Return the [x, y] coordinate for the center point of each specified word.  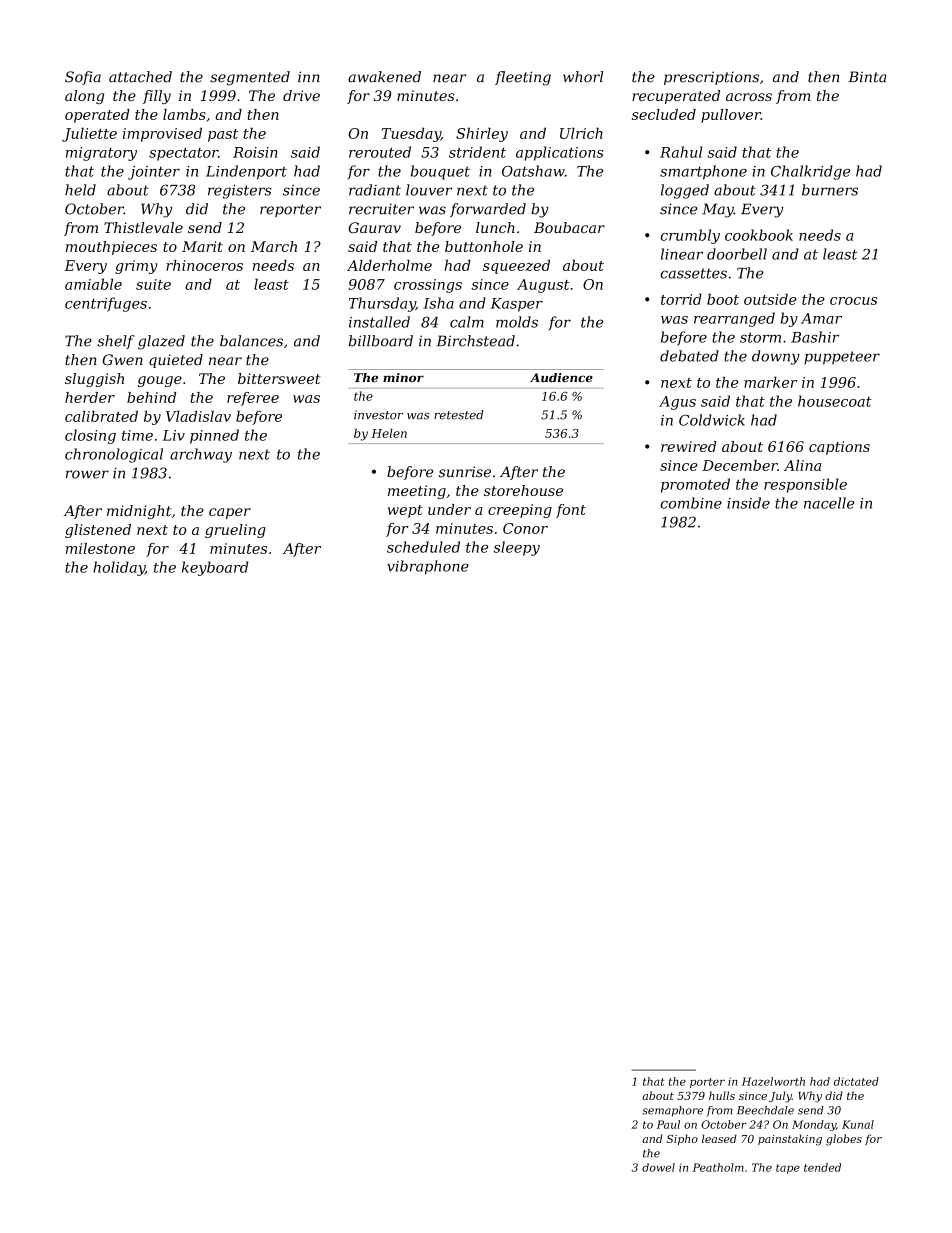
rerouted [380, 152]
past [223, 135]
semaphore [672, 1111]
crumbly [690, 236]
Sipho [682, 1139]
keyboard [215, 568]
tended [822, 1167]
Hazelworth [773, 1081]
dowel [658, 1167]
